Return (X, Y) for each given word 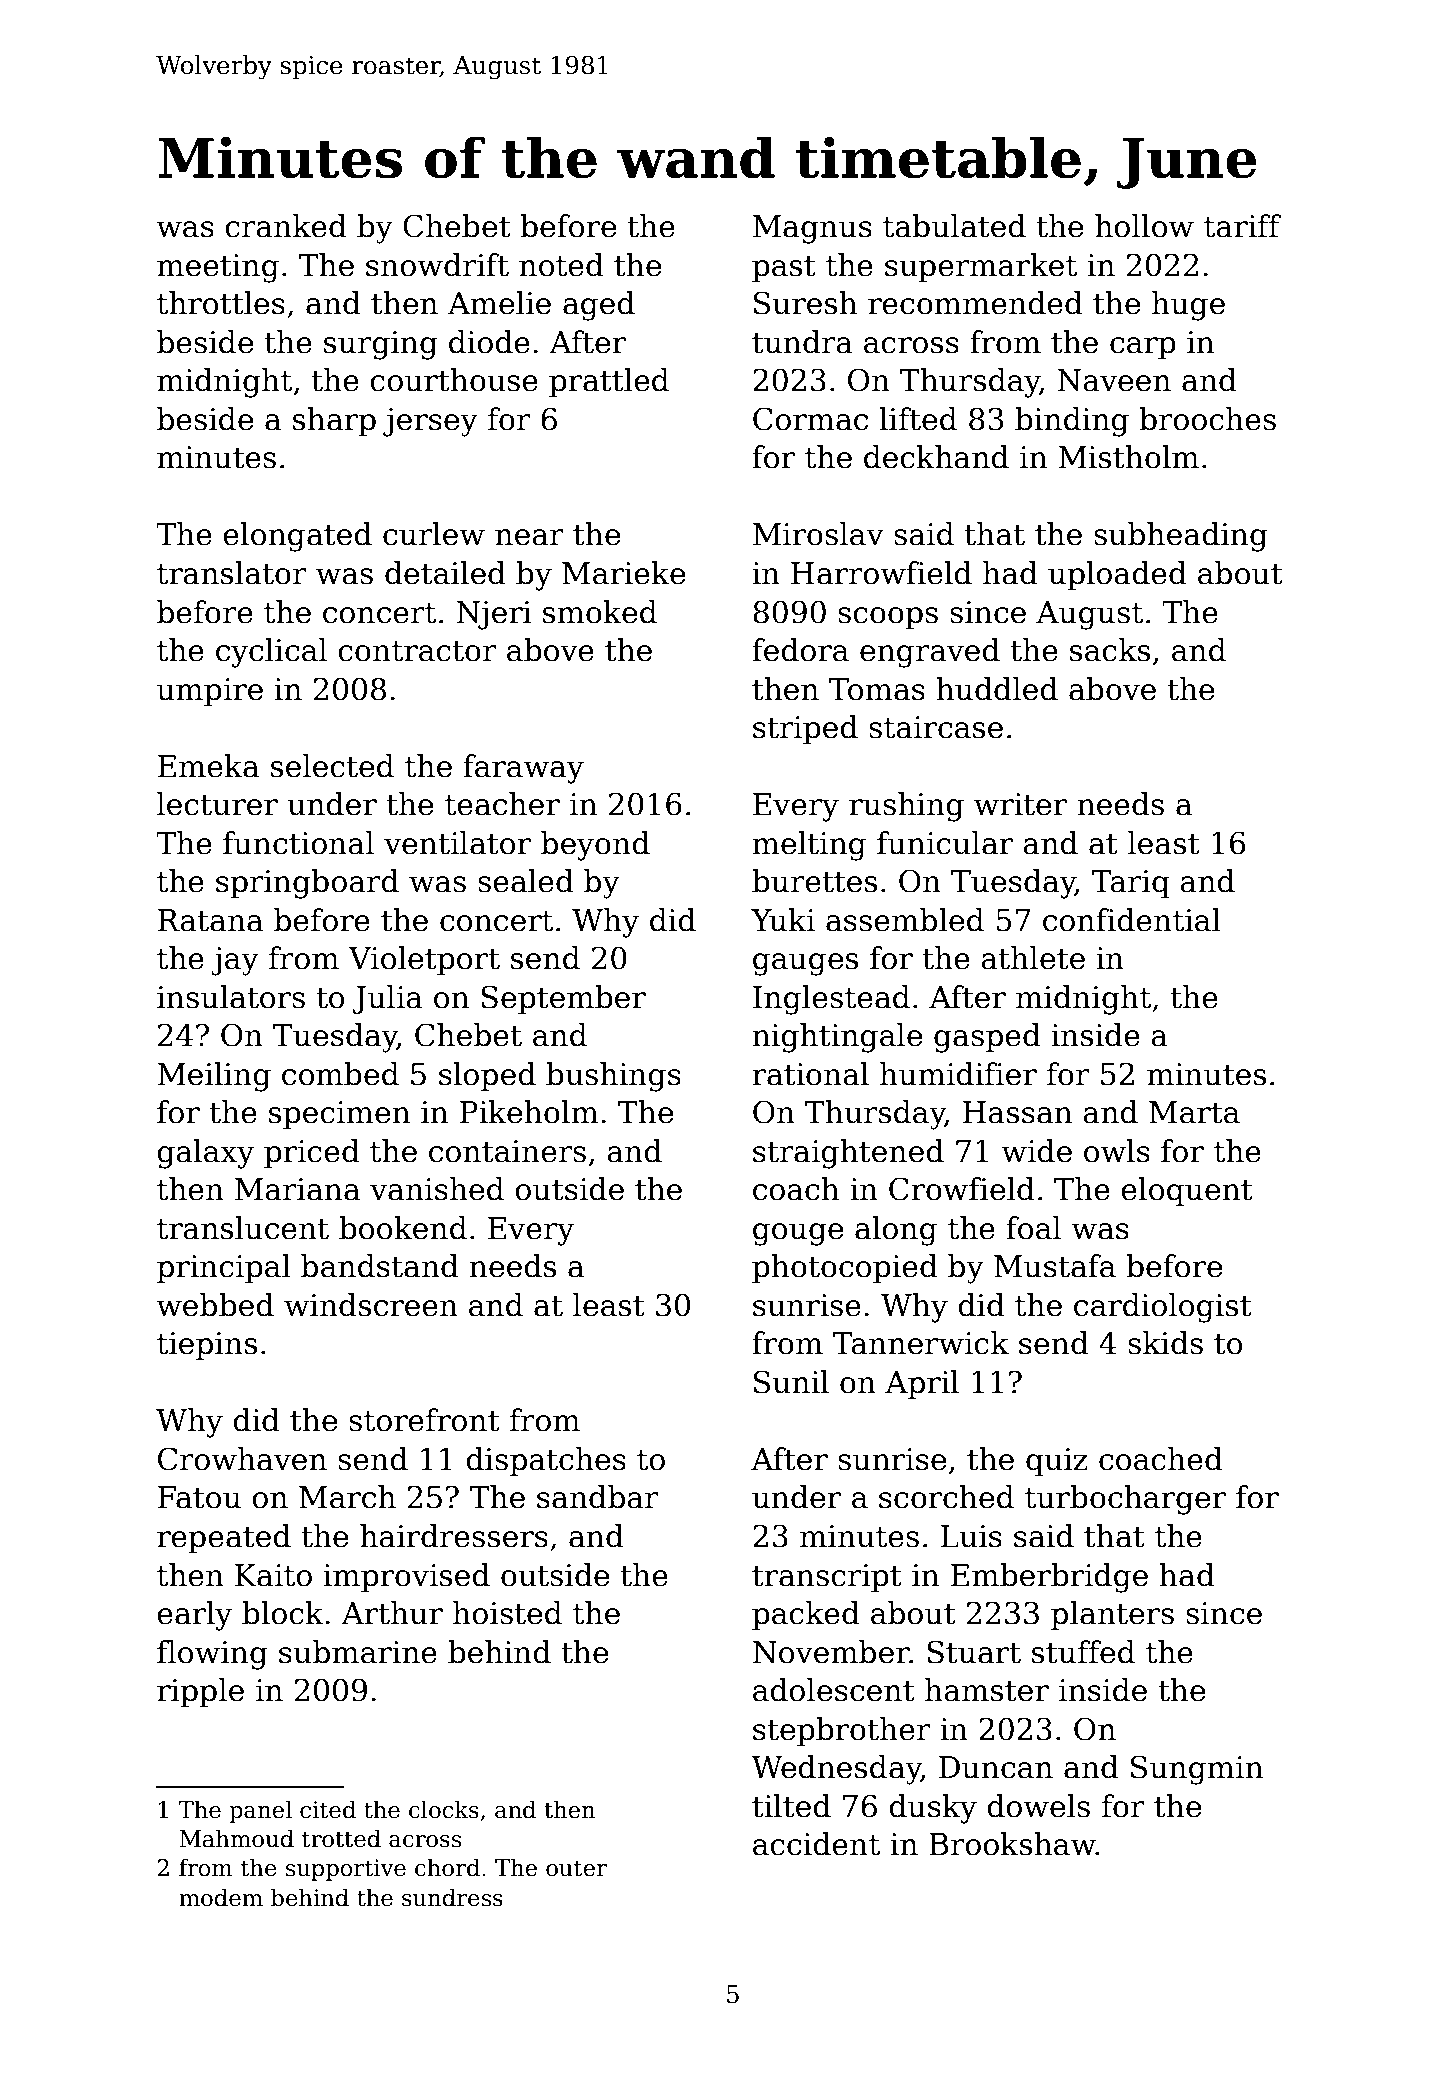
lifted (918, 419)
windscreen (371, 1305)
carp (1143, 348)
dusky (933, 1809)
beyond (595, 846)
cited (328, 1809)
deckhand (936, 457)
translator (232, 573)
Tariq (1131, 884)
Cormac (810, 419)
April (922, 1384)
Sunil (791, 1382)
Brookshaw (1012, 1844)
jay (235, 961)
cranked (286, 226)
